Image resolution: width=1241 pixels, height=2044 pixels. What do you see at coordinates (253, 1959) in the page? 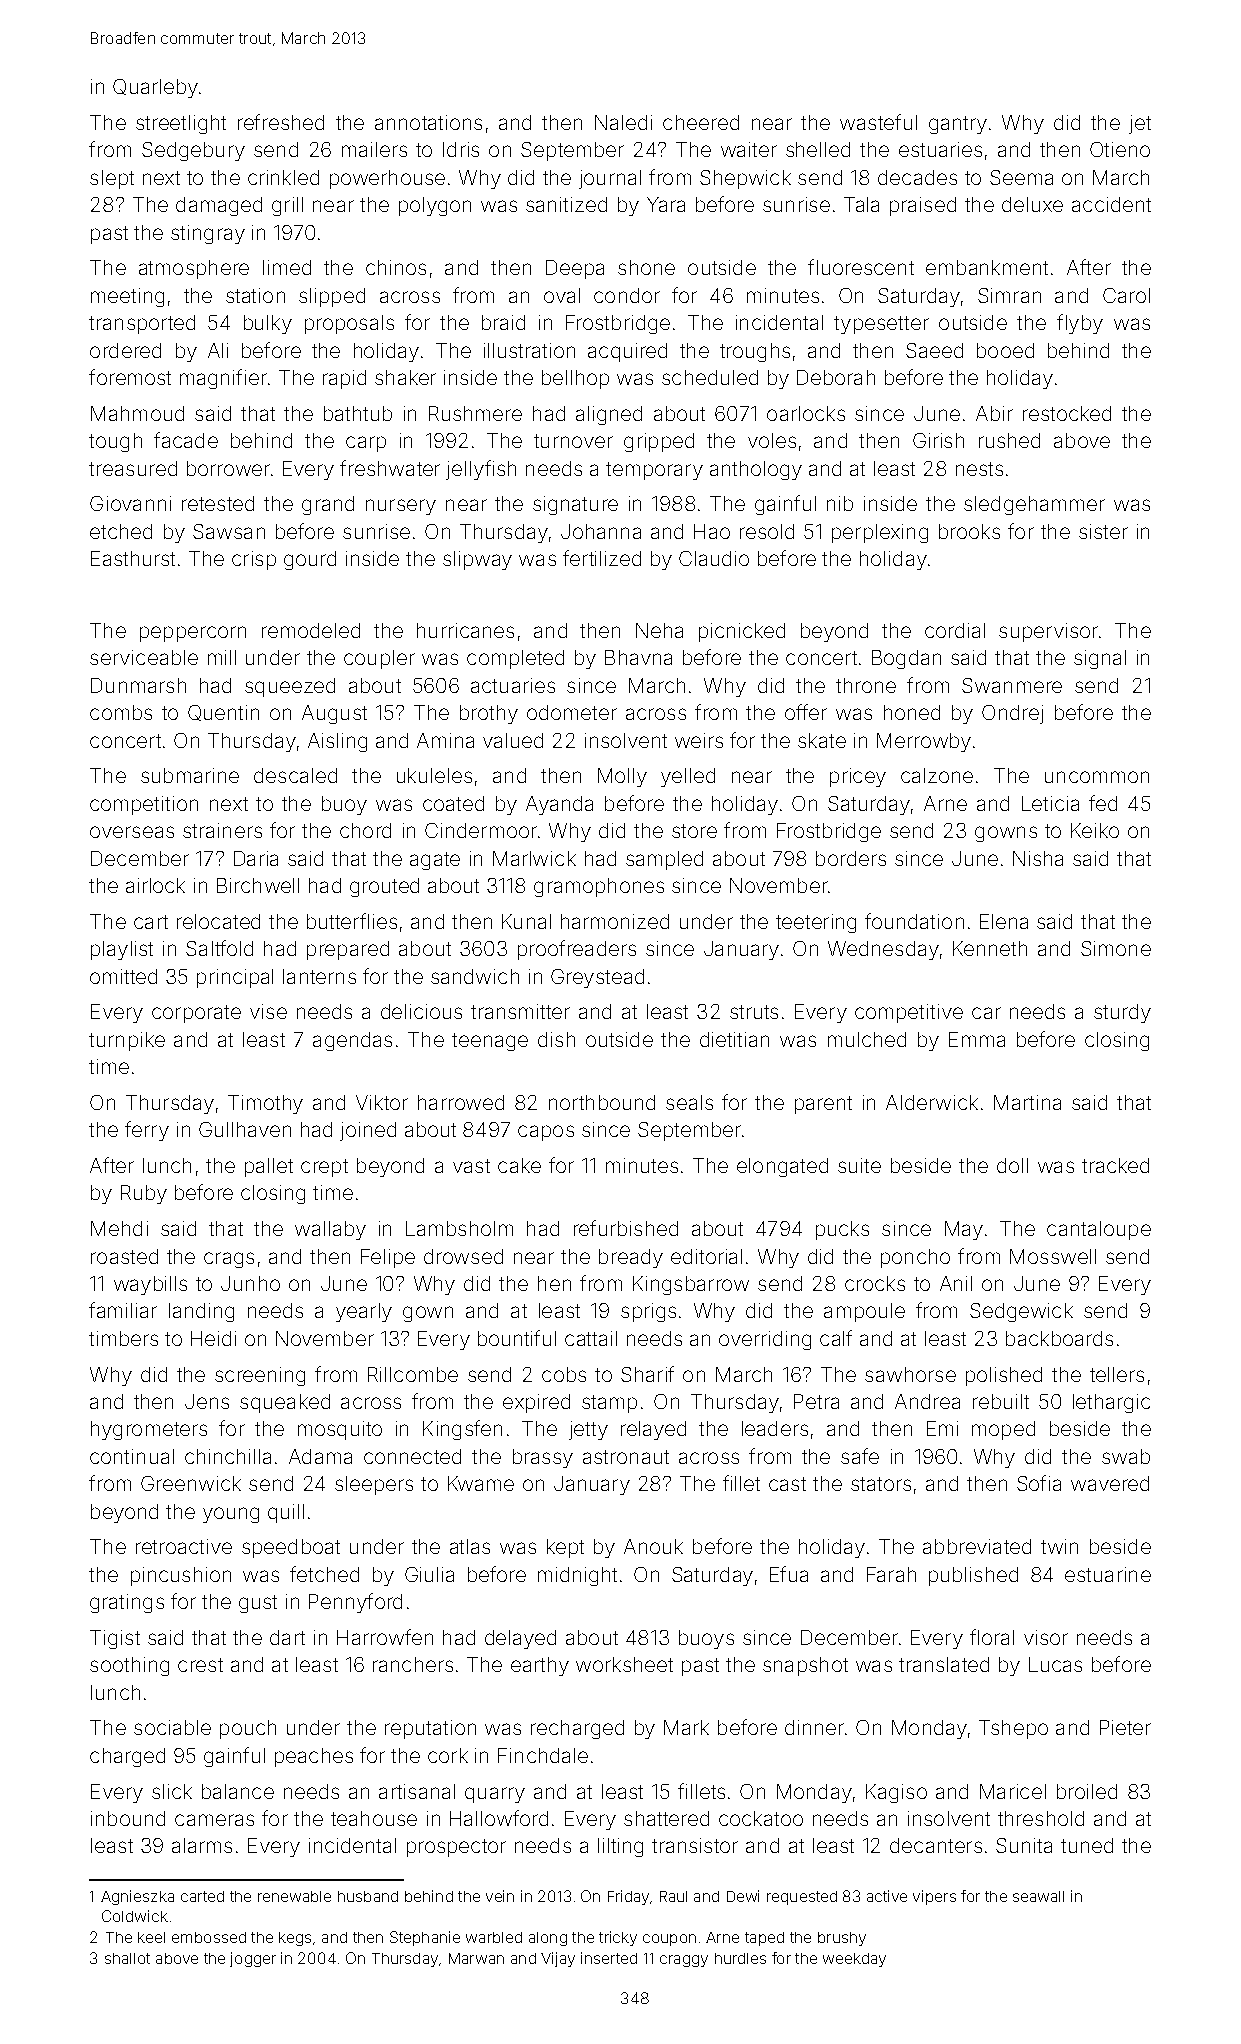
I see `jogger` at bounding box center [253, 1959].
